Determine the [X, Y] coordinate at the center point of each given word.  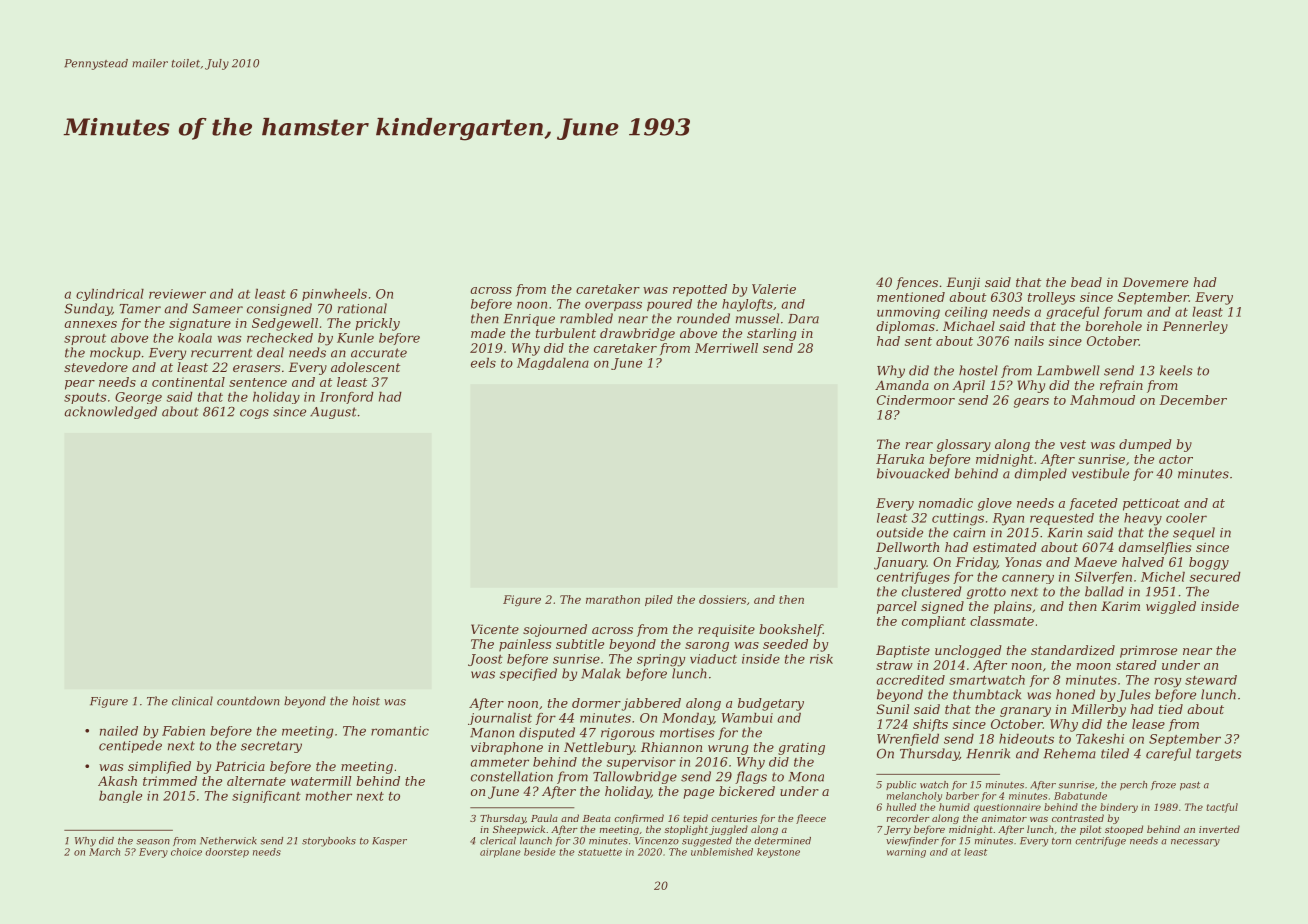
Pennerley [1195, 327]
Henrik [988, 753]
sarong [707, 647]
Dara [803, 319]
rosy [1167, 682]
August [333, 413]
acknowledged [110, 412]
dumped [1145, 445]
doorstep [227, 853]
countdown [248, 701]
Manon [492, 733]
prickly [377, 324]
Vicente [495, 629]
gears [1031, 403]
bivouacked [913, 473]
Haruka [900, 459]
